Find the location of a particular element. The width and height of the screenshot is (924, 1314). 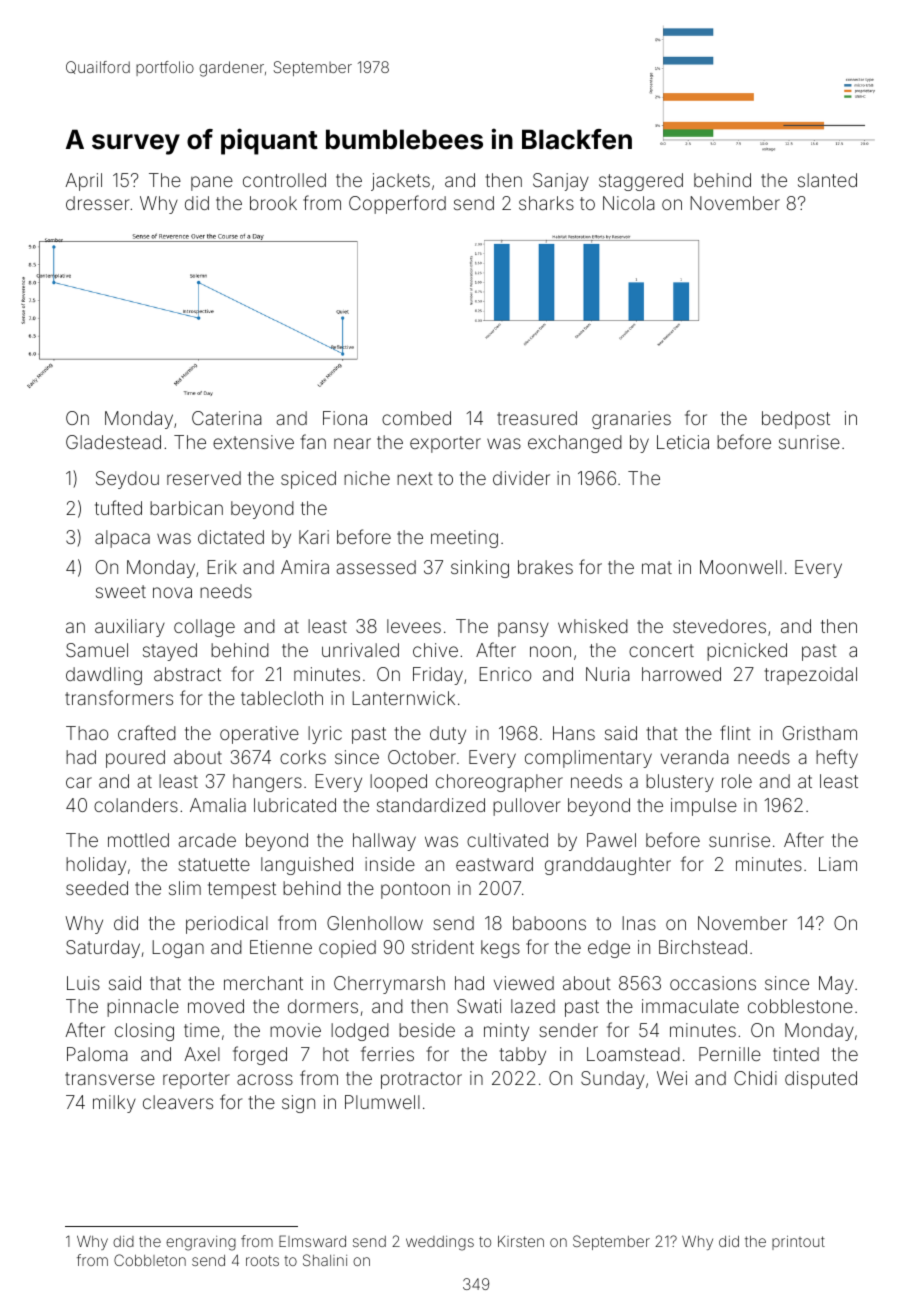

Enrico is located at coordinates (505, 674).
